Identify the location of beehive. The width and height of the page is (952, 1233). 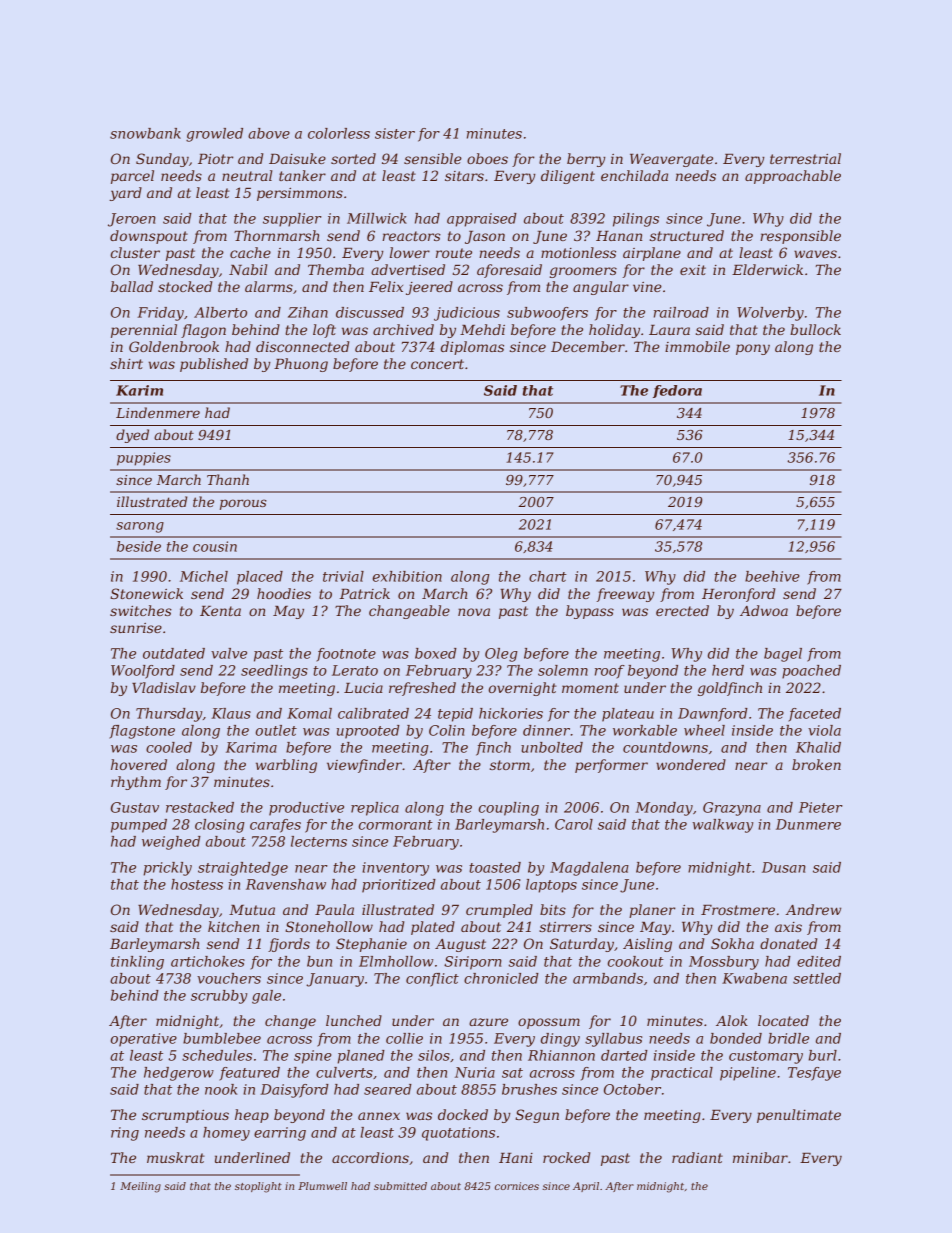
(772, 576).
